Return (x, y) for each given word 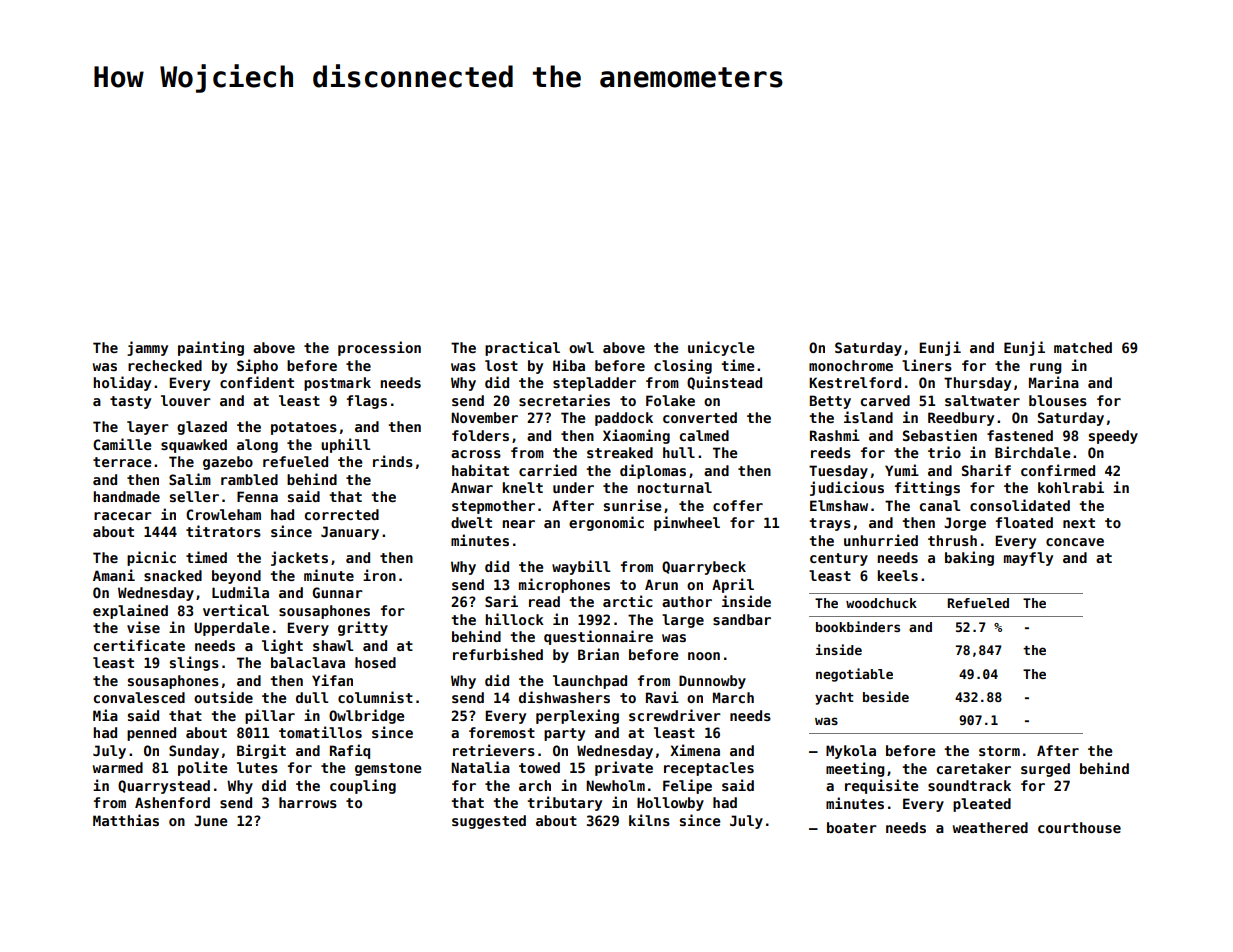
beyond (236, 577)
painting (211, 348)
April (733, 585)
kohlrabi (1071, 487)
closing (683, 366)
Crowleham (223, 514)
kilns (649, 820)
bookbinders (858, 626)
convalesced (139, 697)
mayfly (1028, 559)
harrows (308, 802)
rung (1046, 368)
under (573, 487)
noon (704, 656)
